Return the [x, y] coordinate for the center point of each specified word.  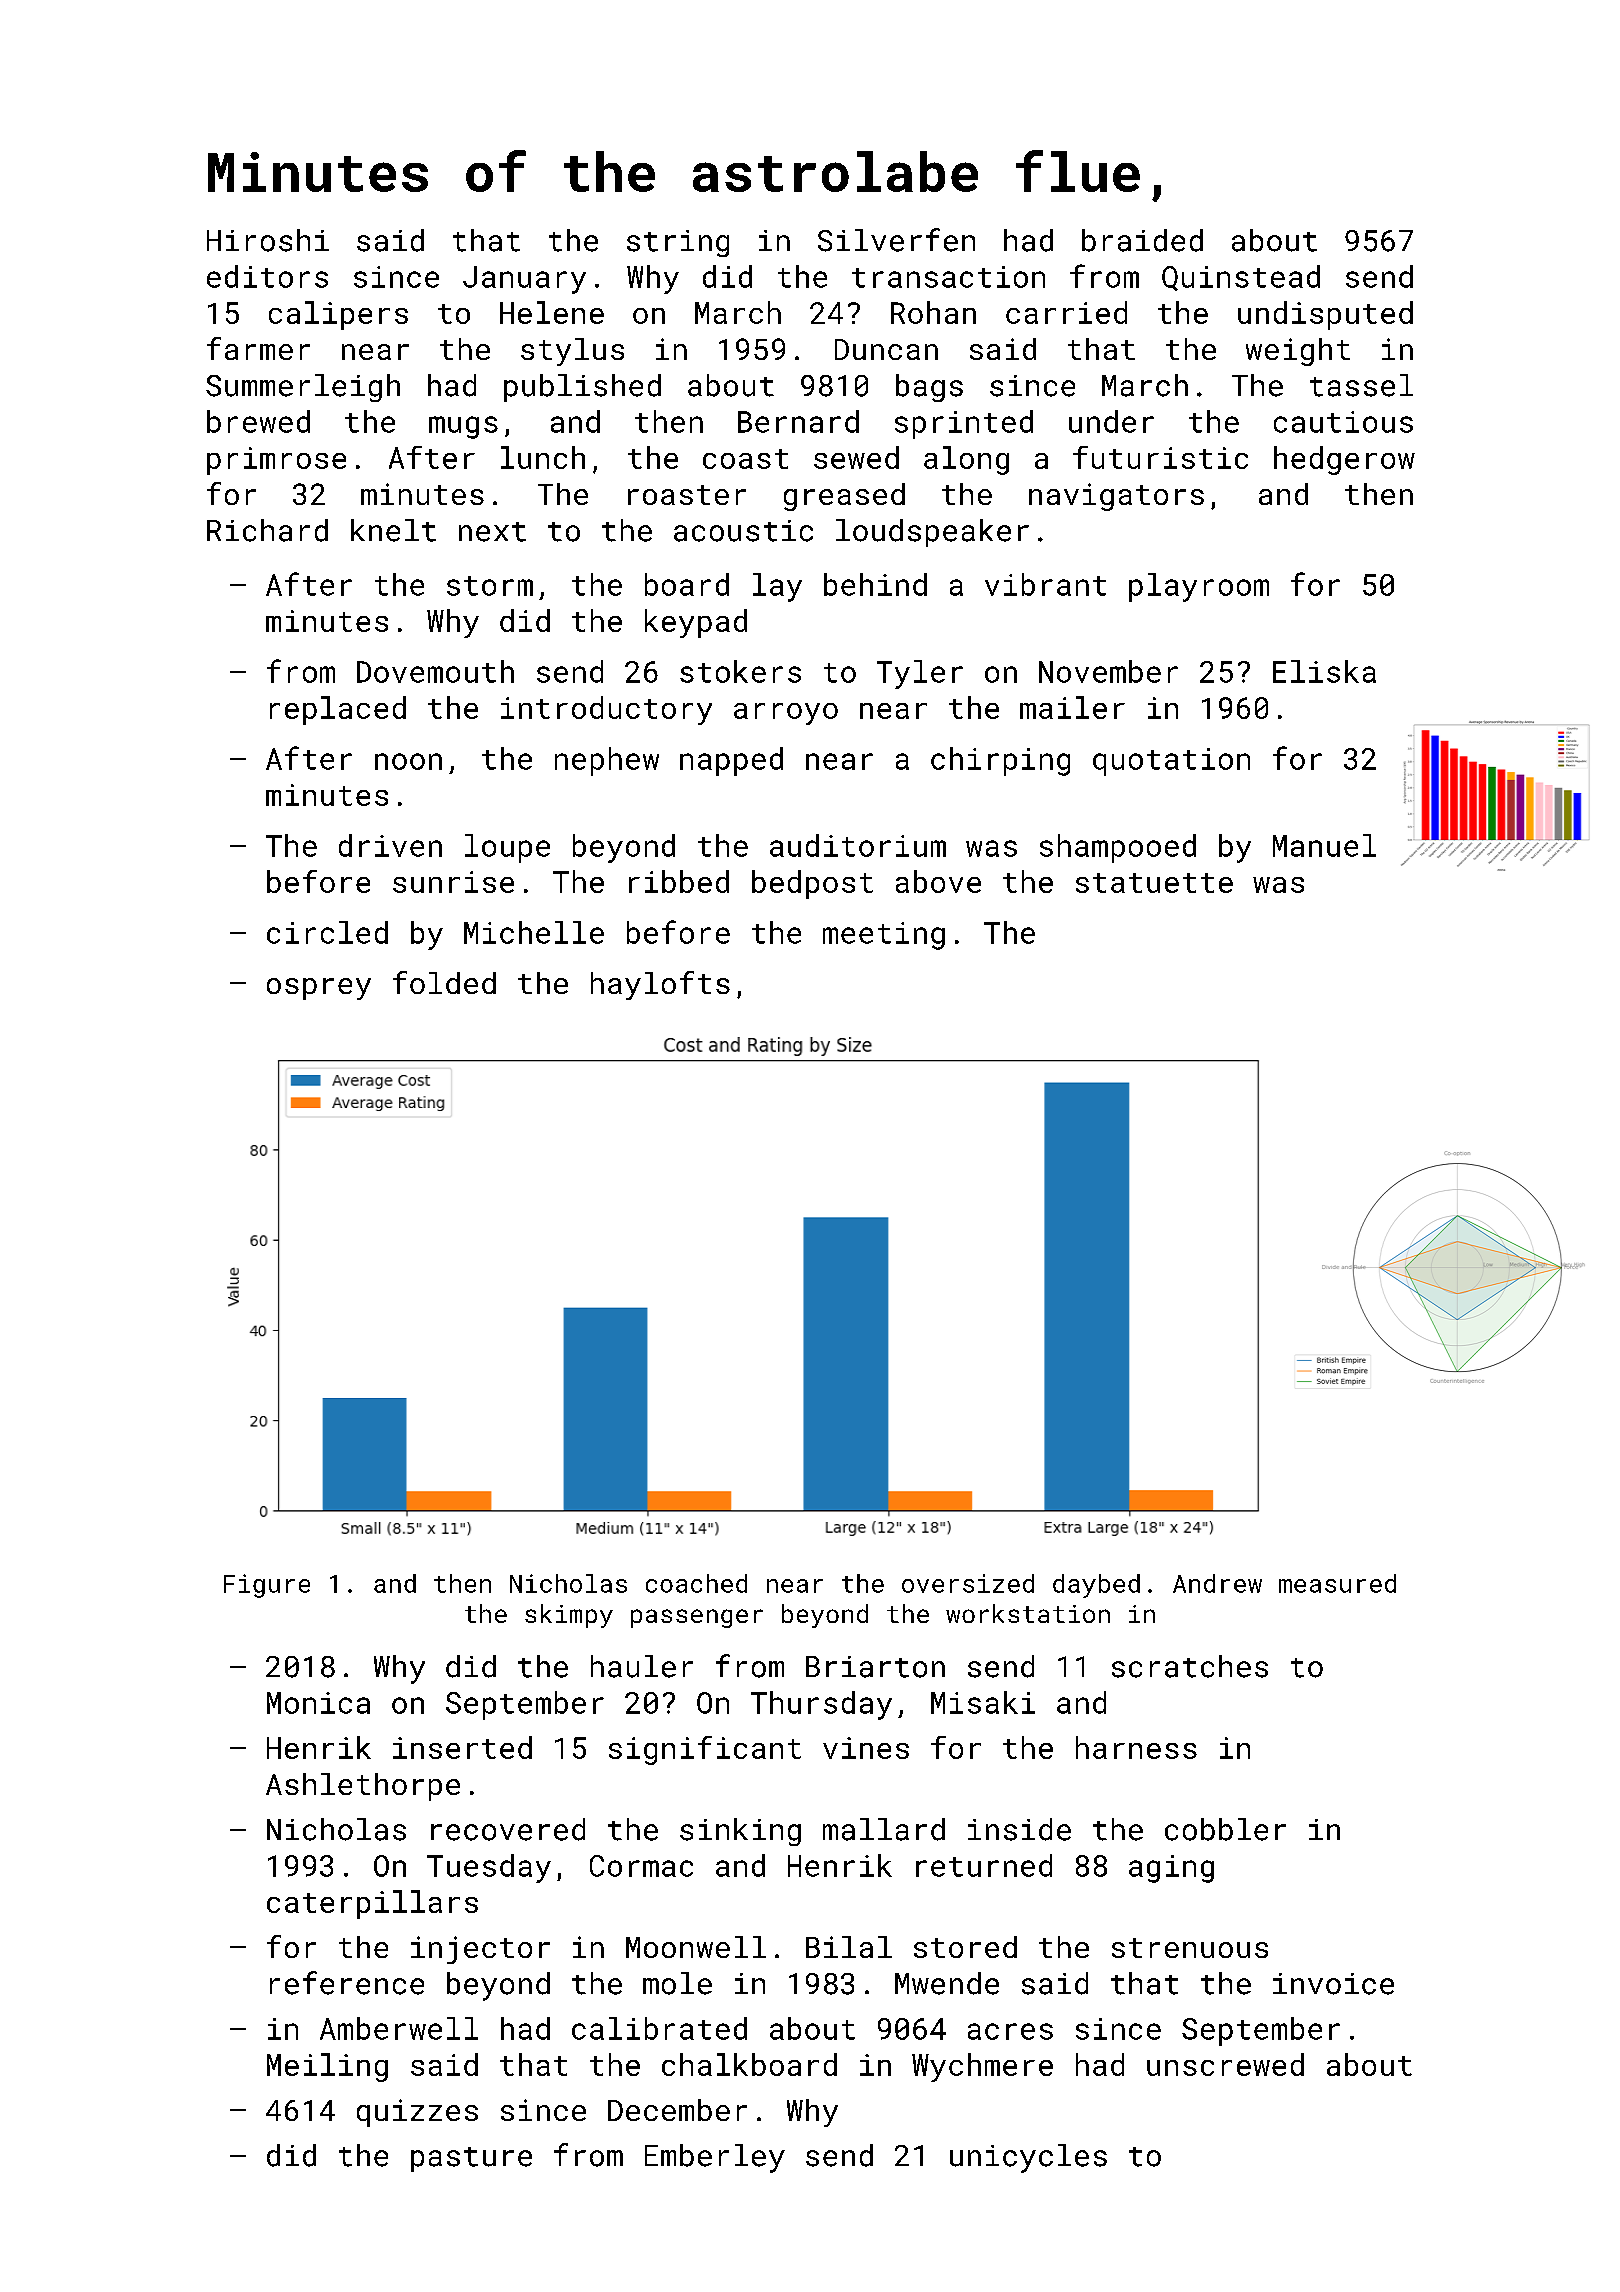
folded [444, 982]
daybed [1096, 1586]
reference [347, 1983]
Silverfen [896, 240]
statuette [1154, 883]
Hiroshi [268, 240]
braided [1142, 240]
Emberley [715, 2158]
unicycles [1028, 2158]
